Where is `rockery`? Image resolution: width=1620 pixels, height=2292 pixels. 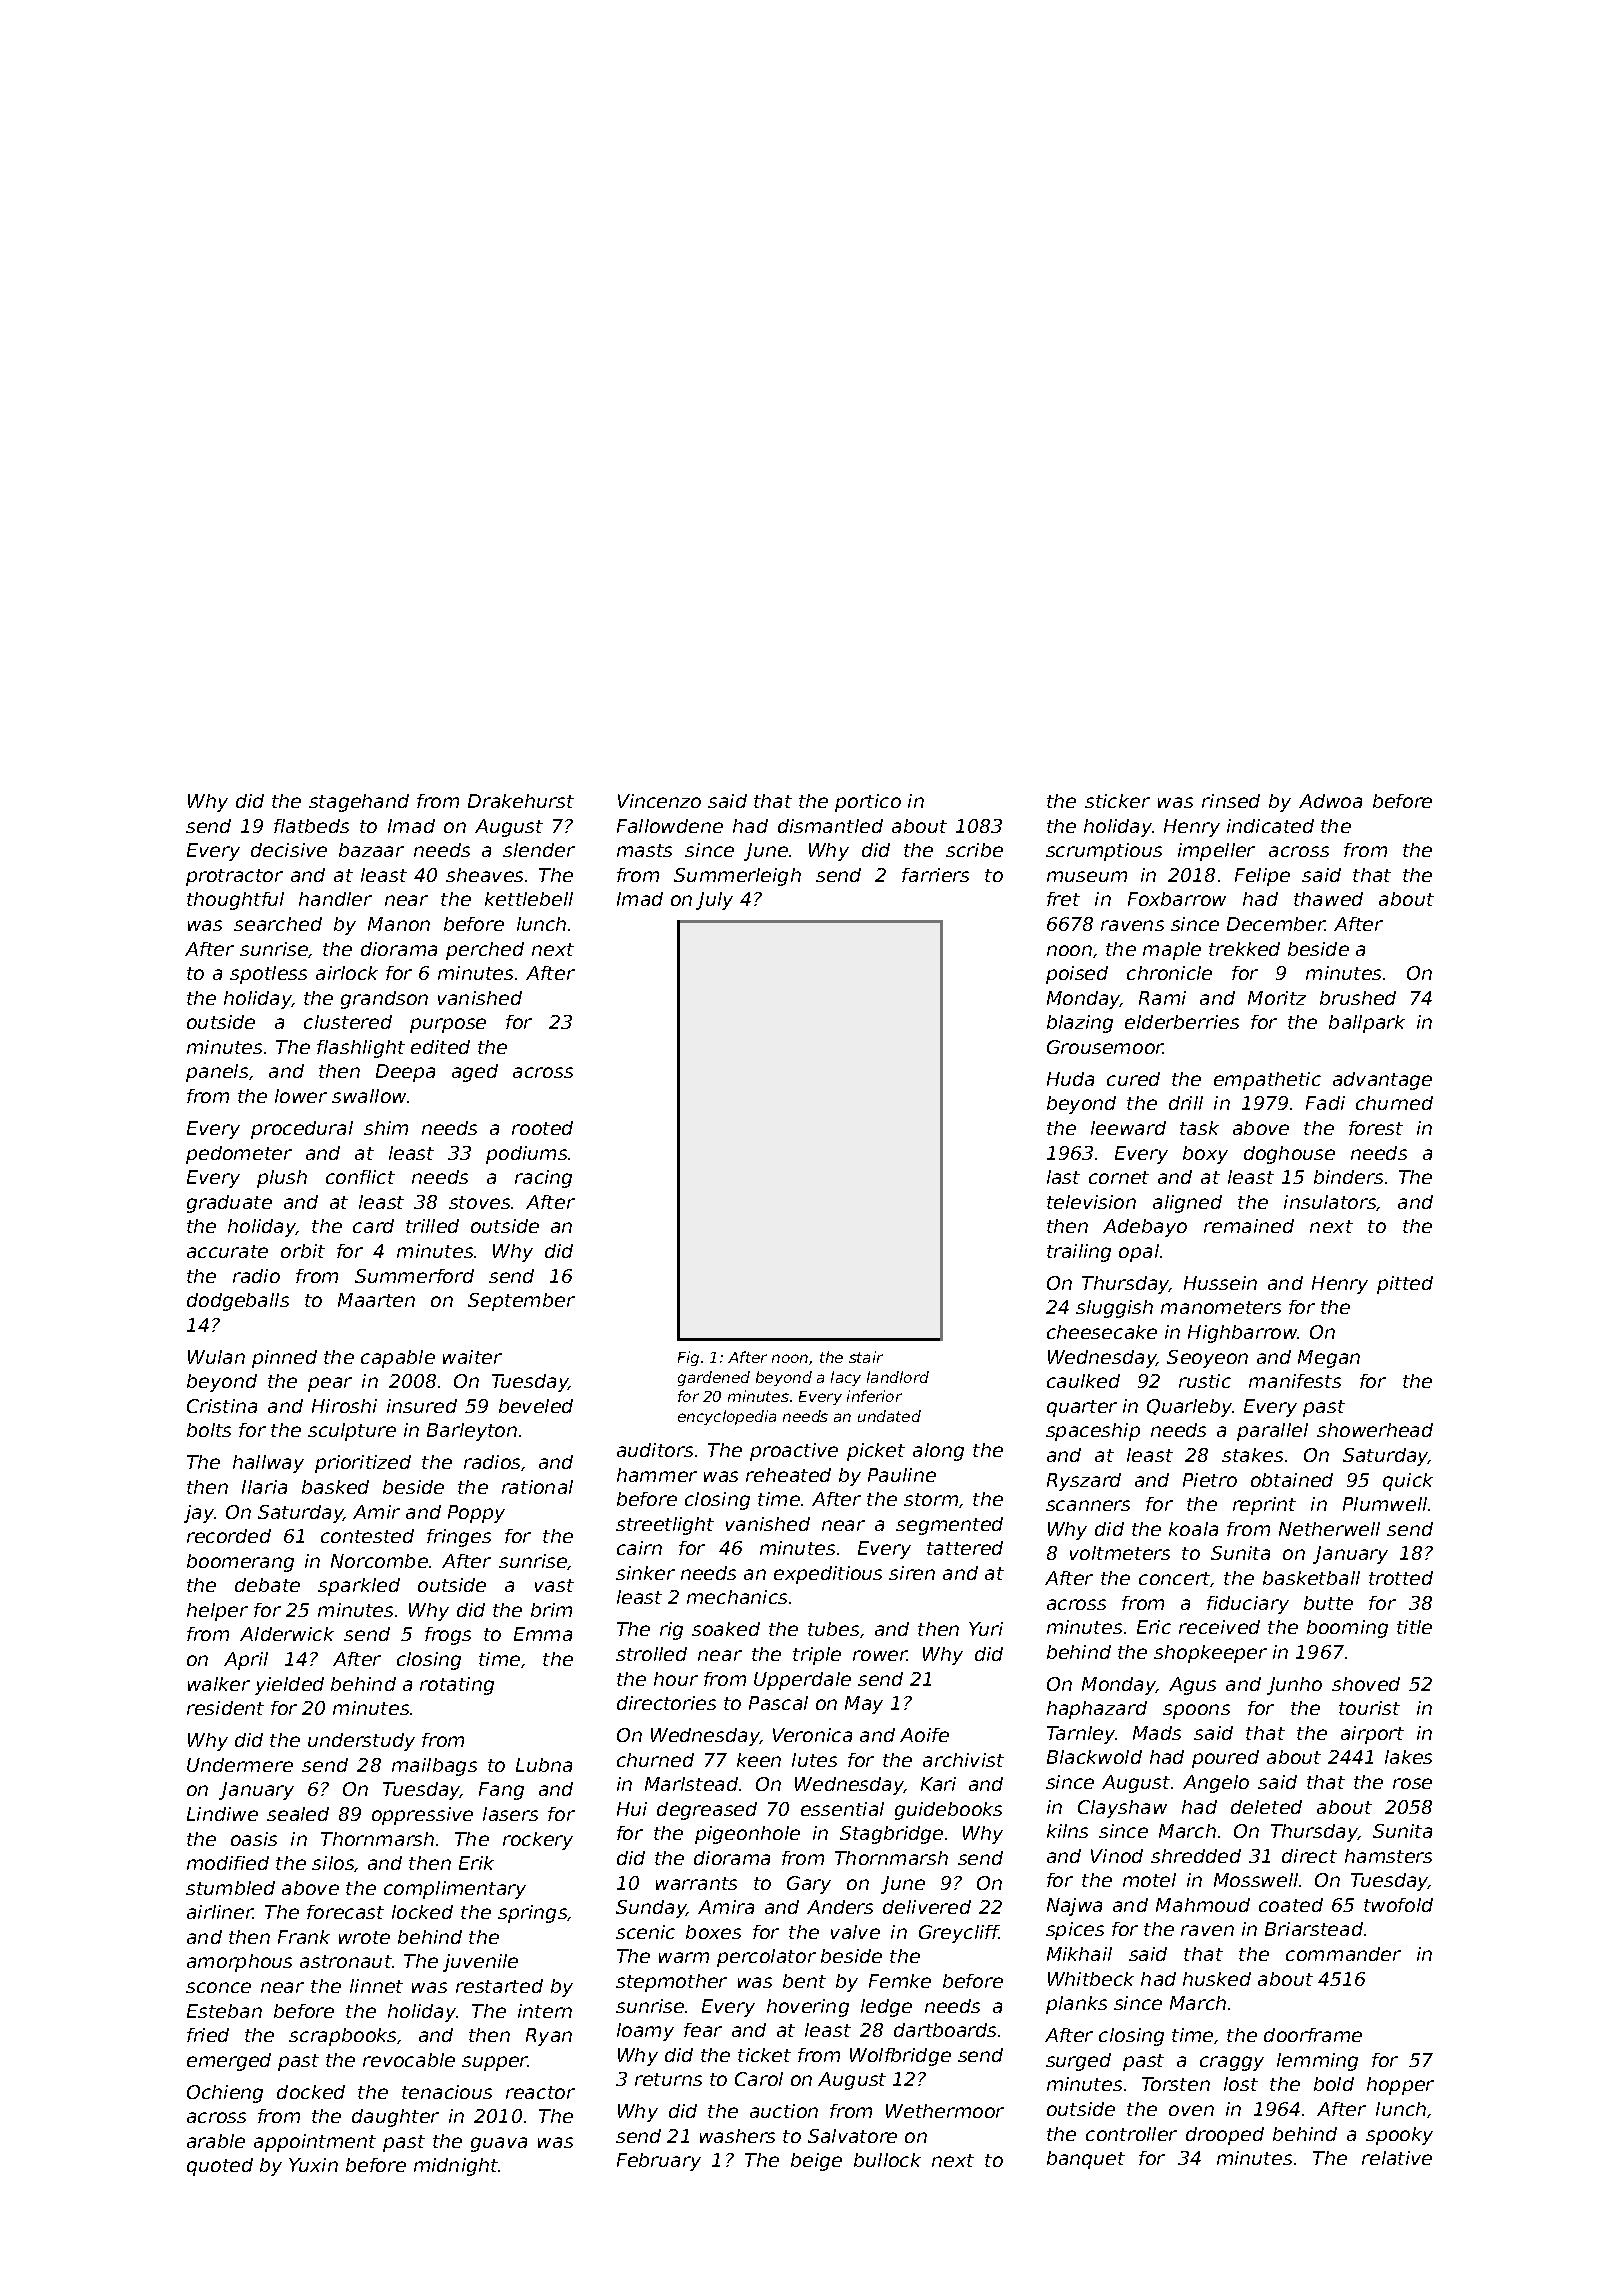 rockery is located at coordinates (538, 1841).
